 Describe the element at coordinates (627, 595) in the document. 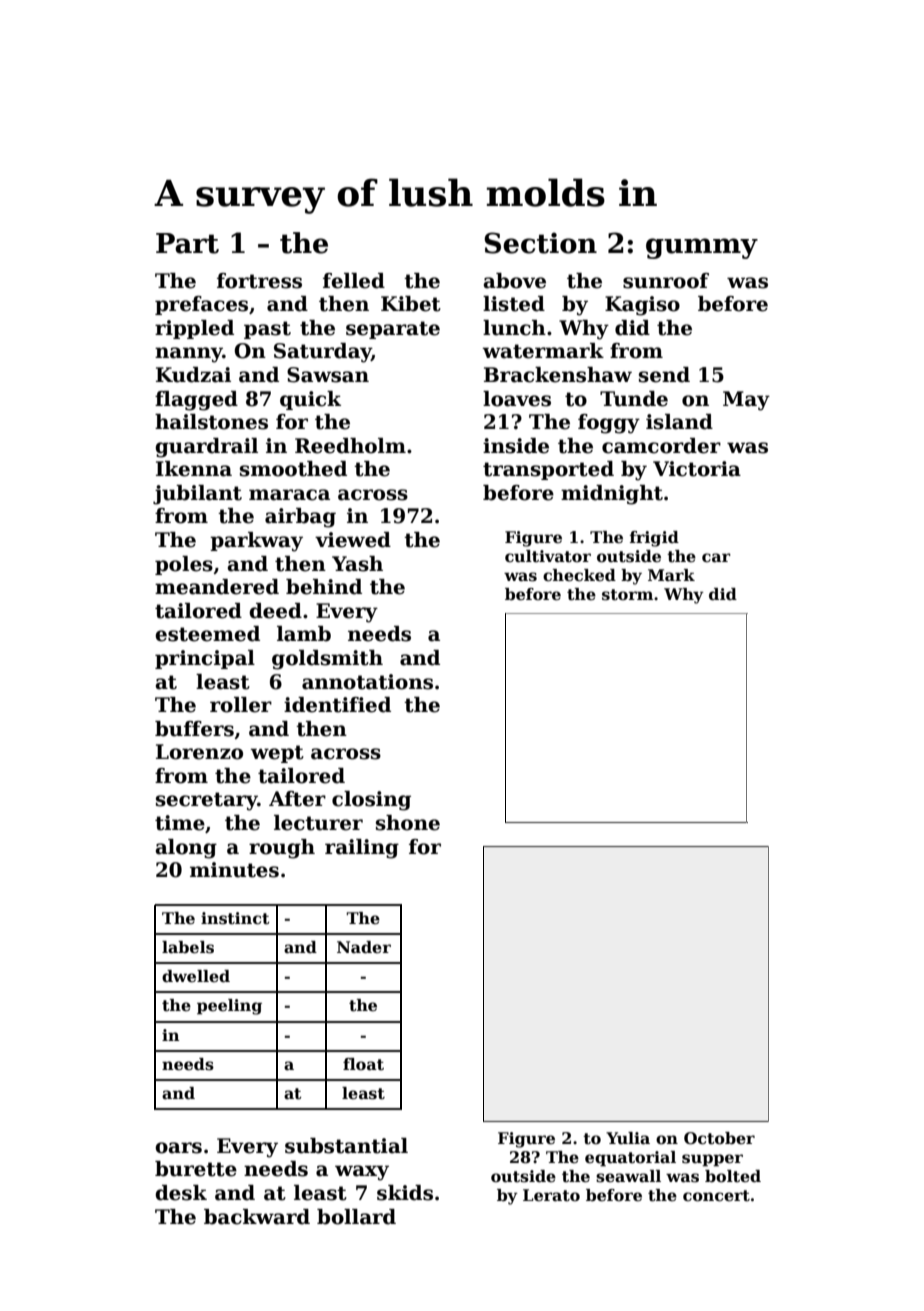

I see `storm` at that location.
